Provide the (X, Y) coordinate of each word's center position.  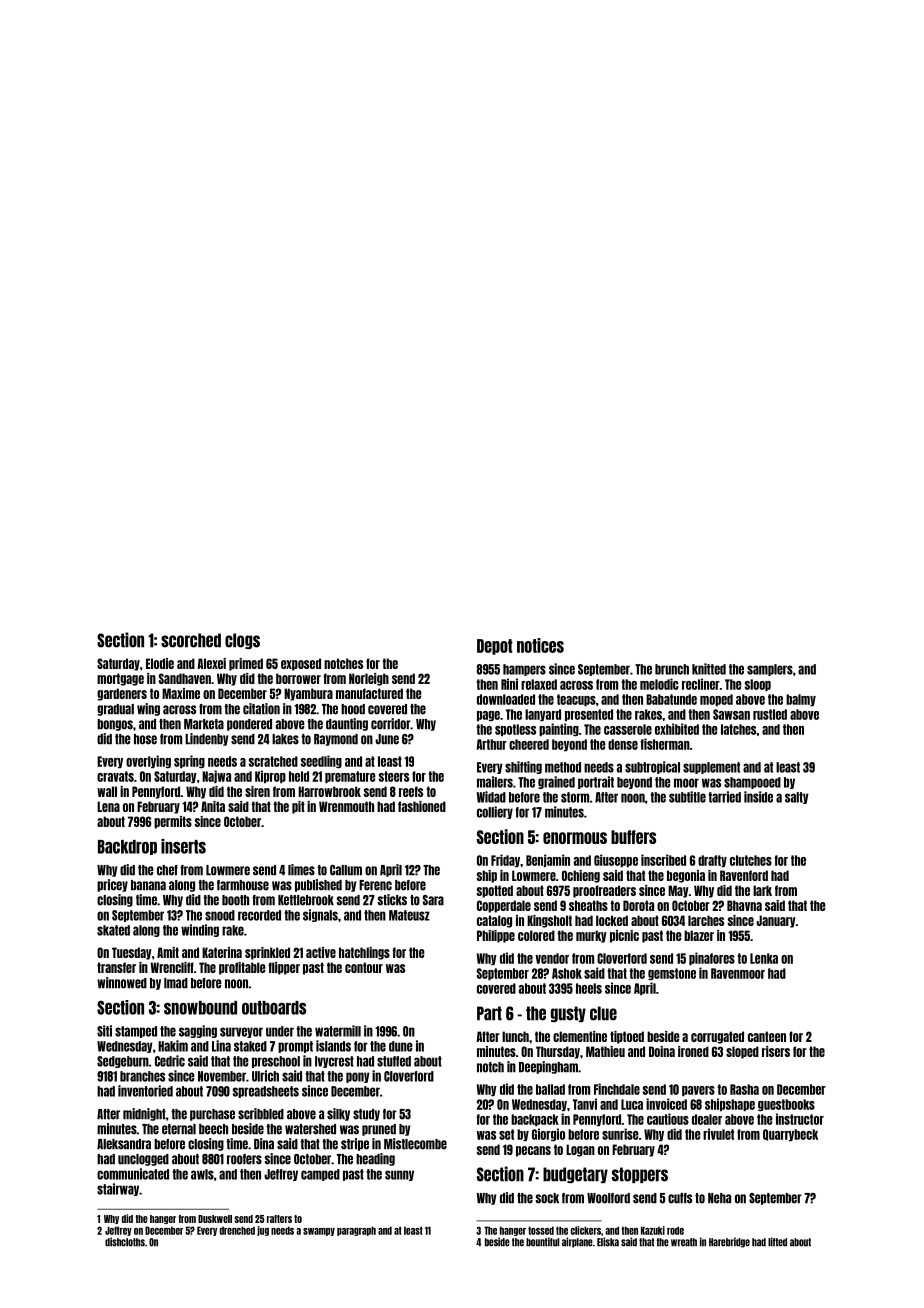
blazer (699, 935)
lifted (777, 1242)
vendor (552, 958)
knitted (709, 669)
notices (540, 645)
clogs (242, 641)
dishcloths (125, 1242)
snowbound (200, 1008)
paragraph (356, 1231)
